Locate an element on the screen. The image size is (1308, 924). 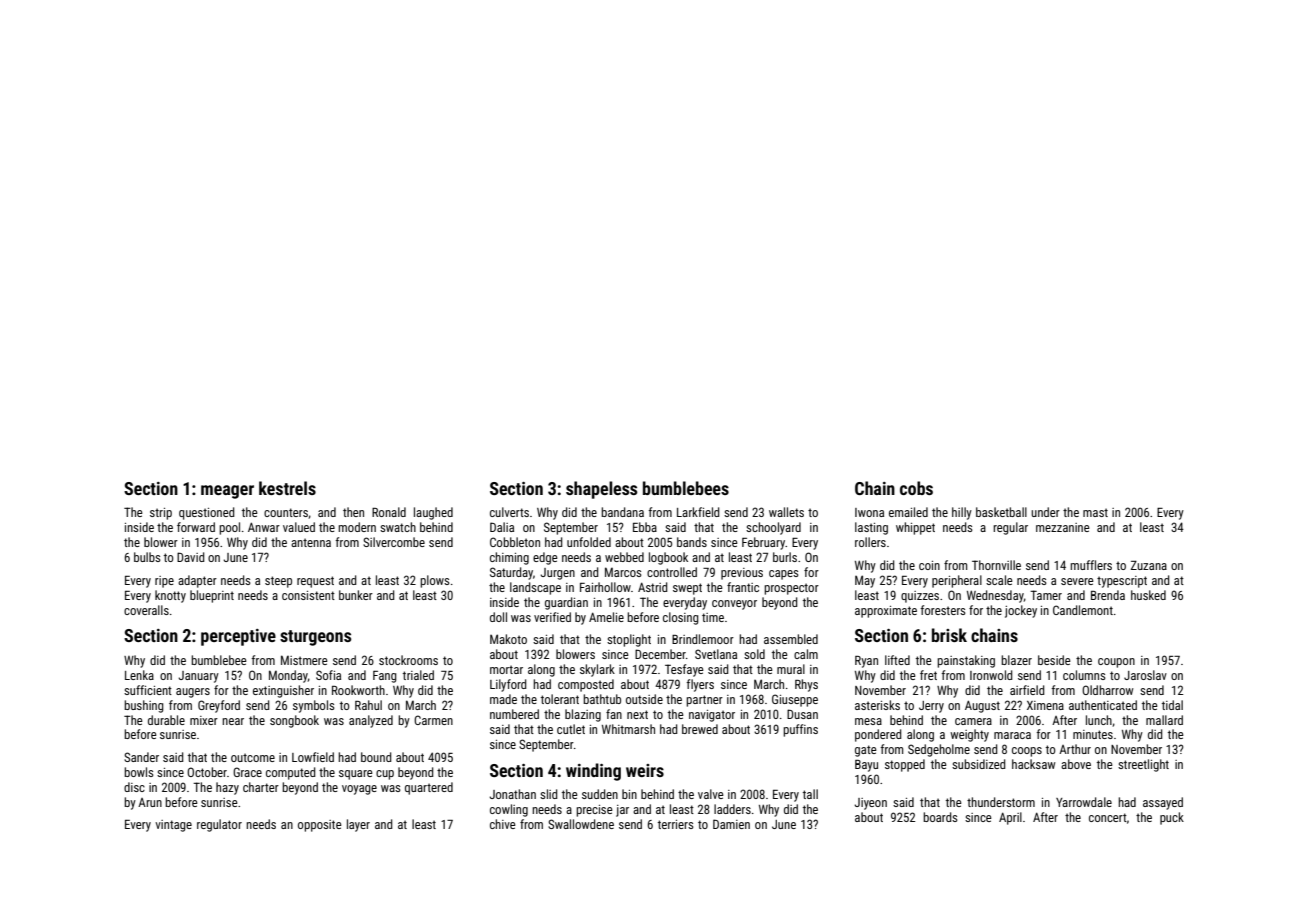
kestrels is located at coordinates (287, 488).
